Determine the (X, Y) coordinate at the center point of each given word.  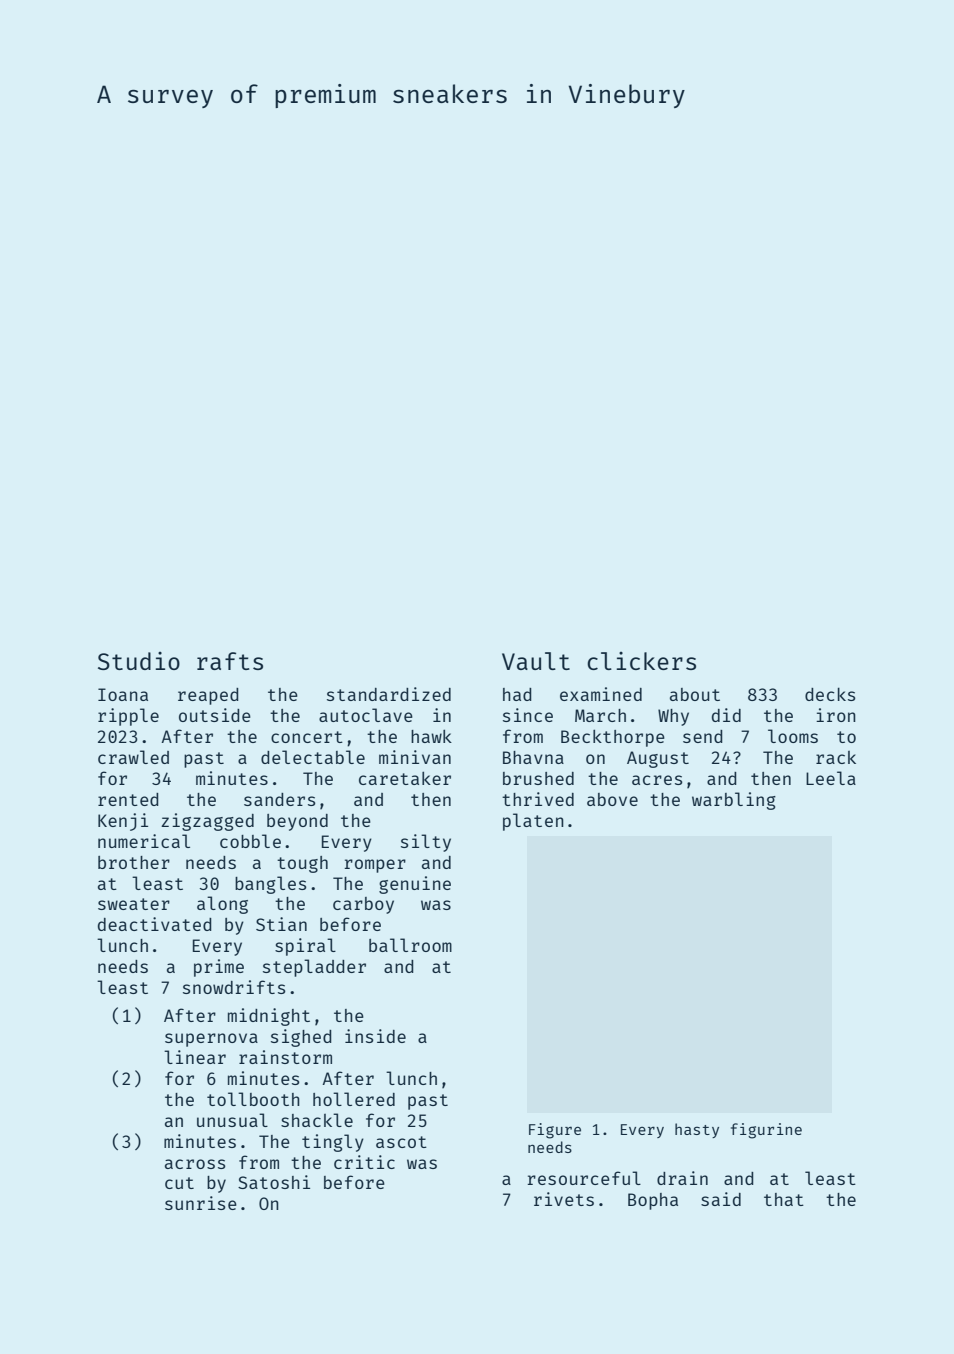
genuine (415, 885)
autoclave (366, 715)
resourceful (584, 1178)
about (695, 694)
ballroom (410, 945)
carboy (363, 905)
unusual (232, 1120)
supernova (211, 1040)
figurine (766, 1131)
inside (375, 1036)
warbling (734, 801)
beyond (297, 822)
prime (219, 968)
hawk (431, 736)
